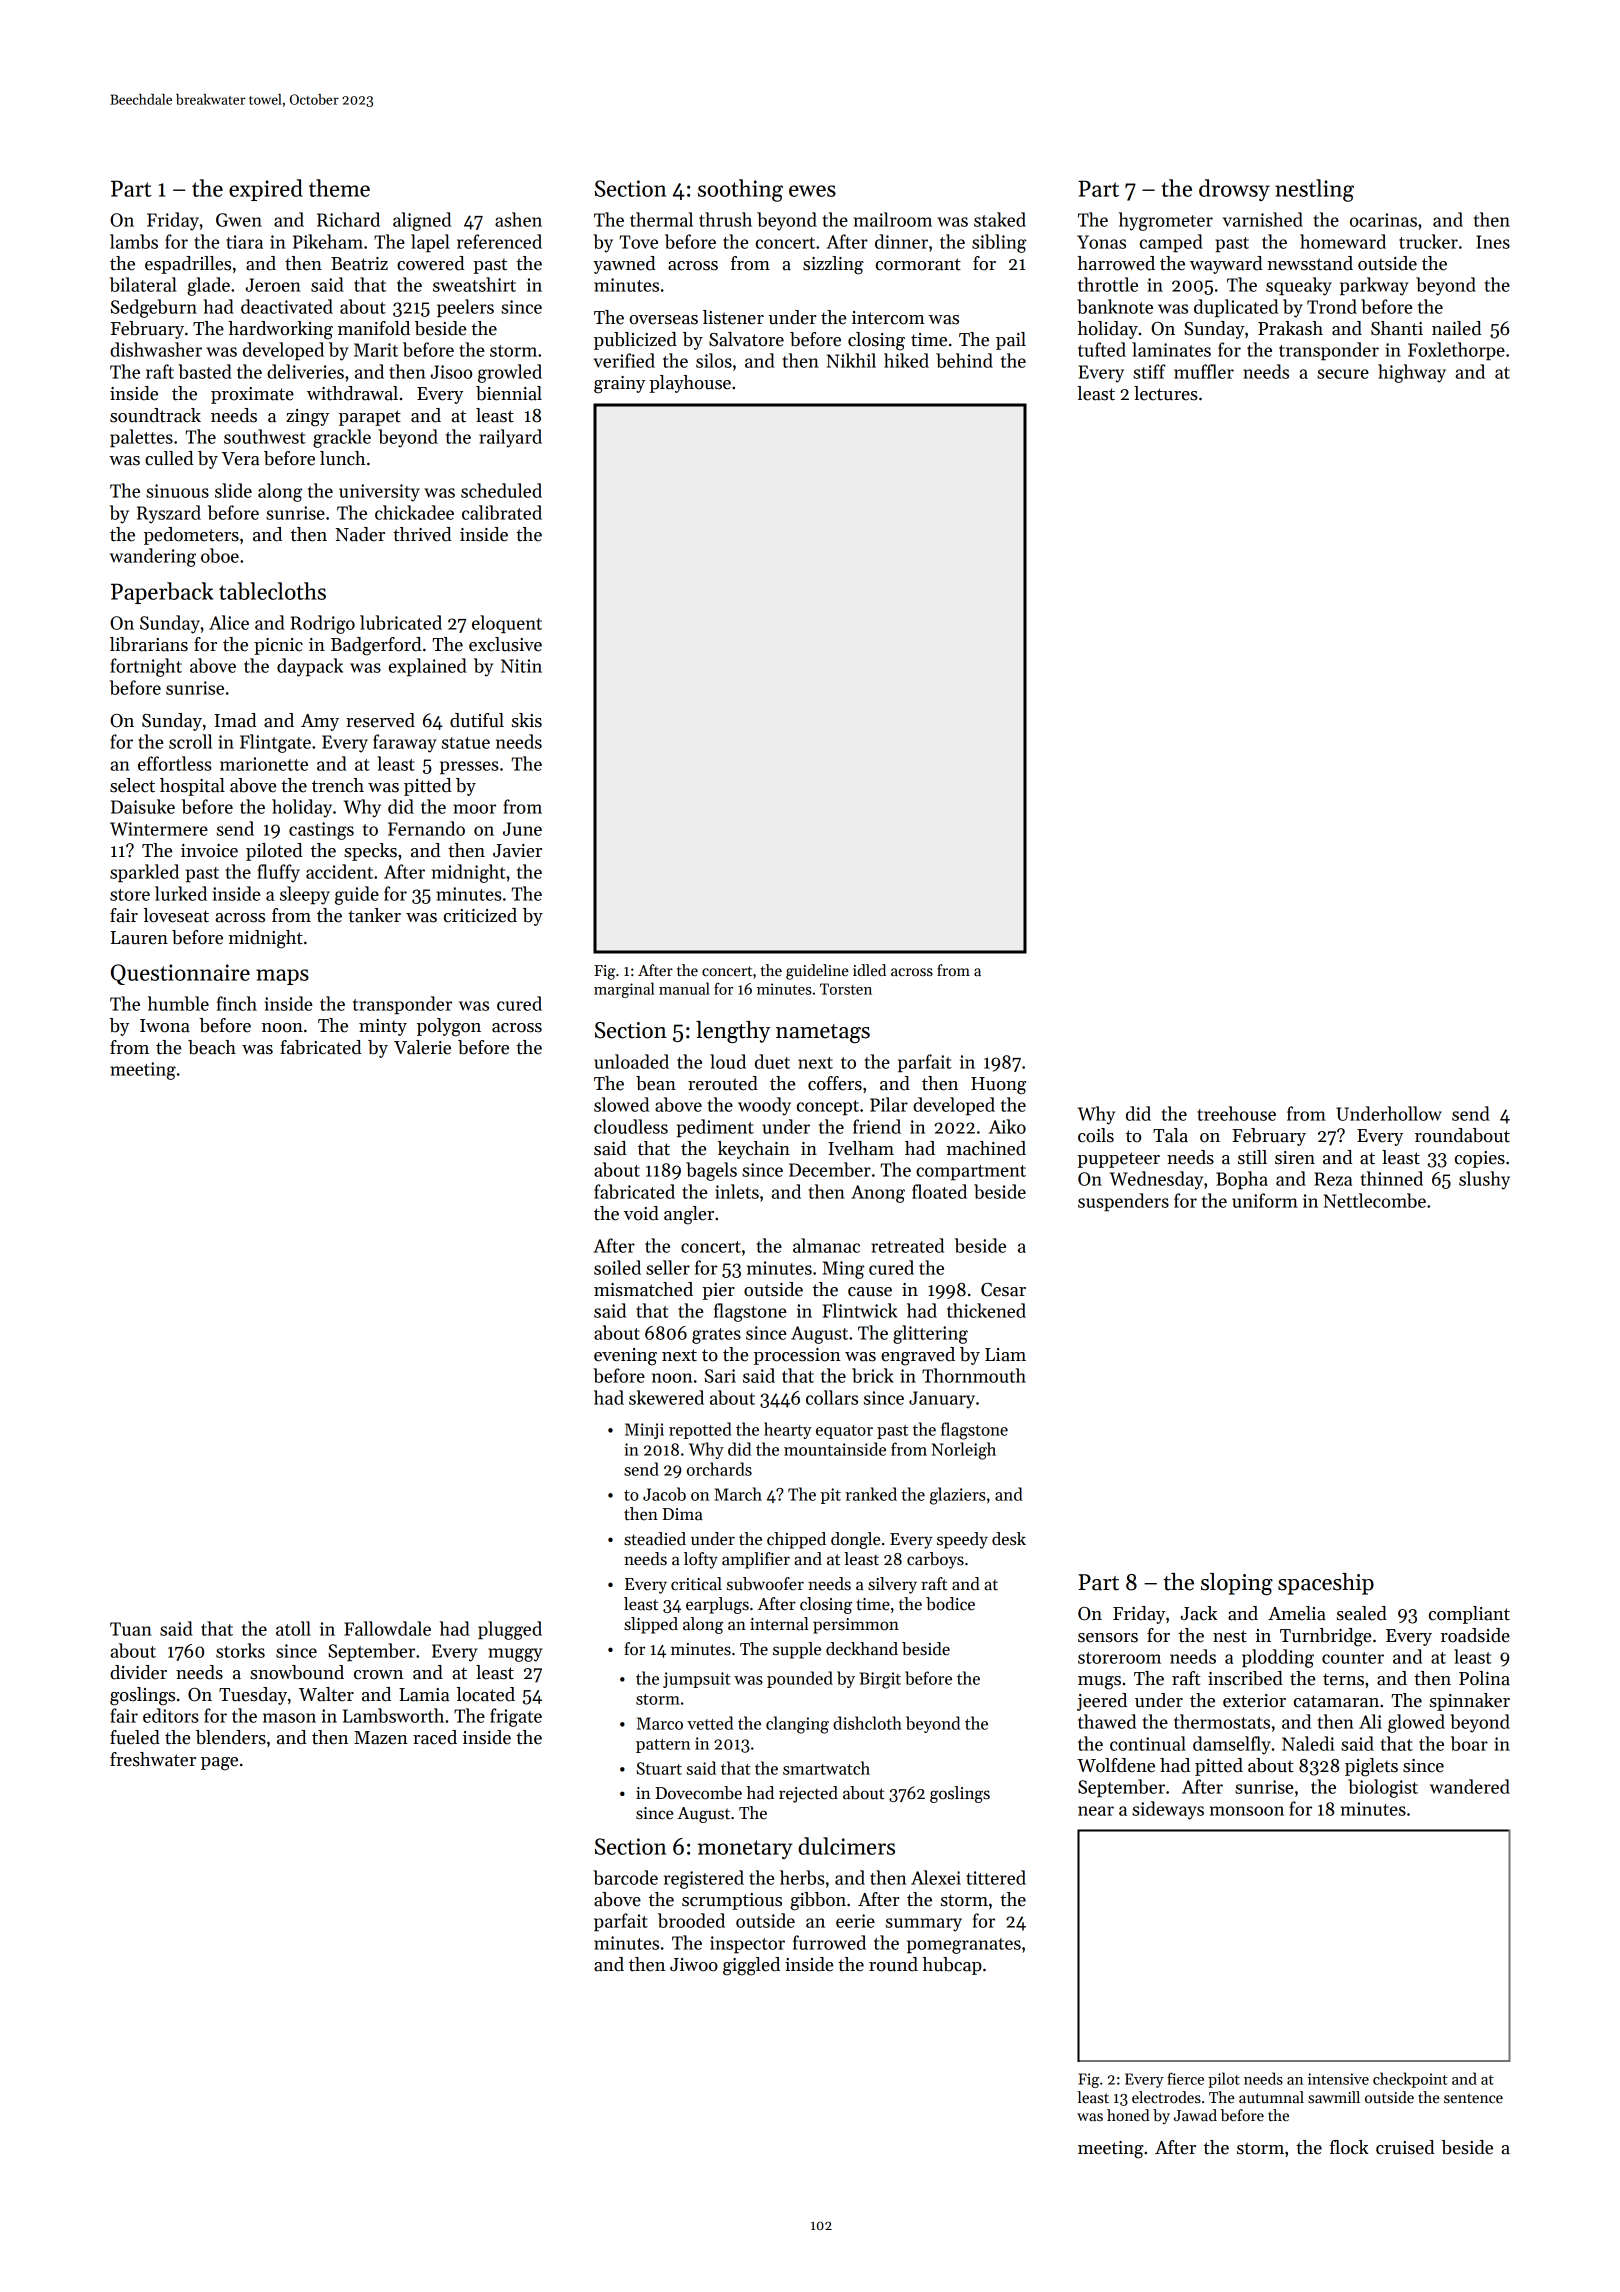 The image size is (1620, 2292). Describe the element at coordinates (641, 1213) in the screenshot. I see `void` at that location.
